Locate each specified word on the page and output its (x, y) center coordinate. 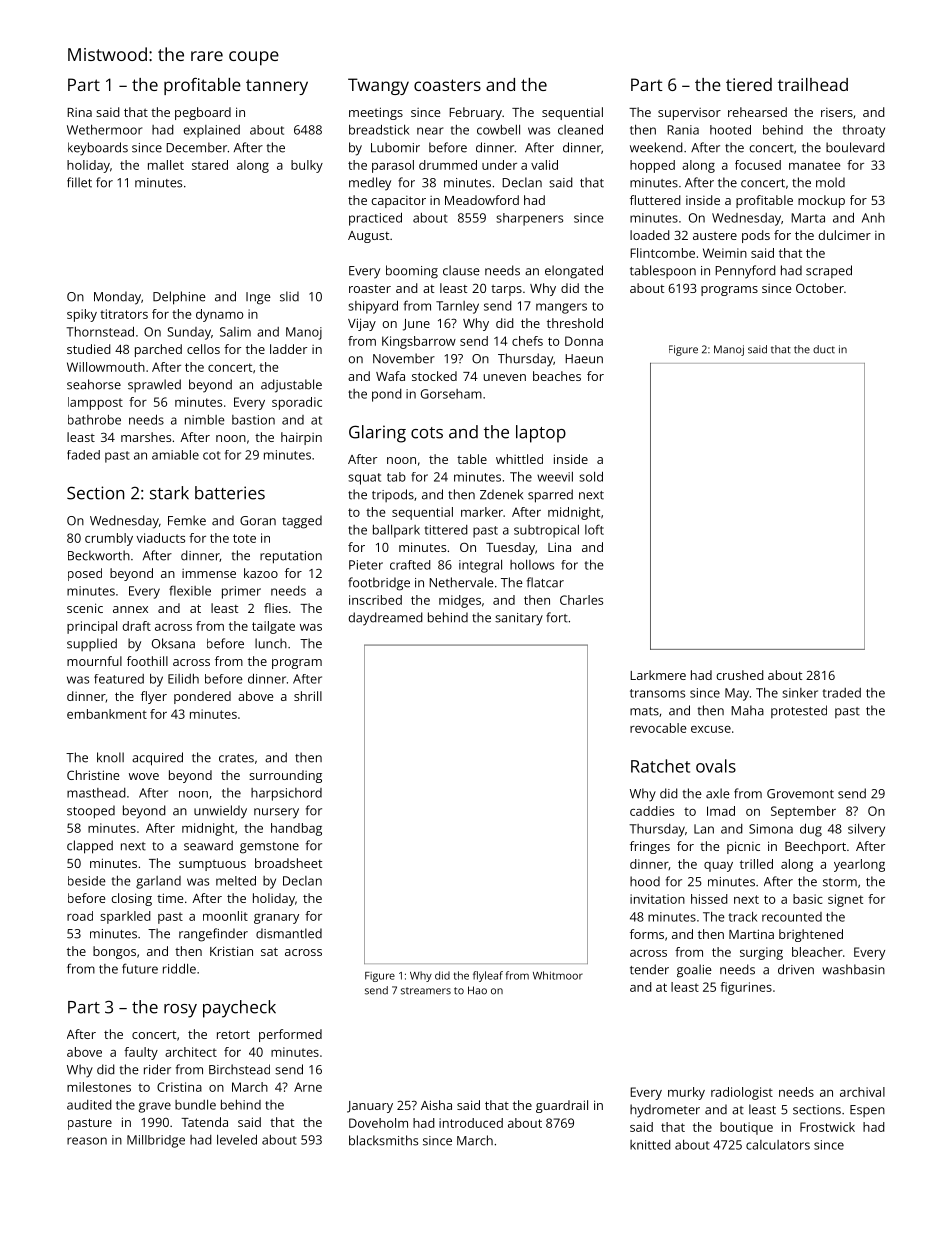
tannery (277, 87)
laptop (541, 434)
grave (154, 1107)
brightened (811, 935)
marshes (146, 437)
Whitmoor (558, 975)
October (820, 288)
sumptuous (212, 865)
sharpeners (529, 219)
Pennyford (745, 272)
